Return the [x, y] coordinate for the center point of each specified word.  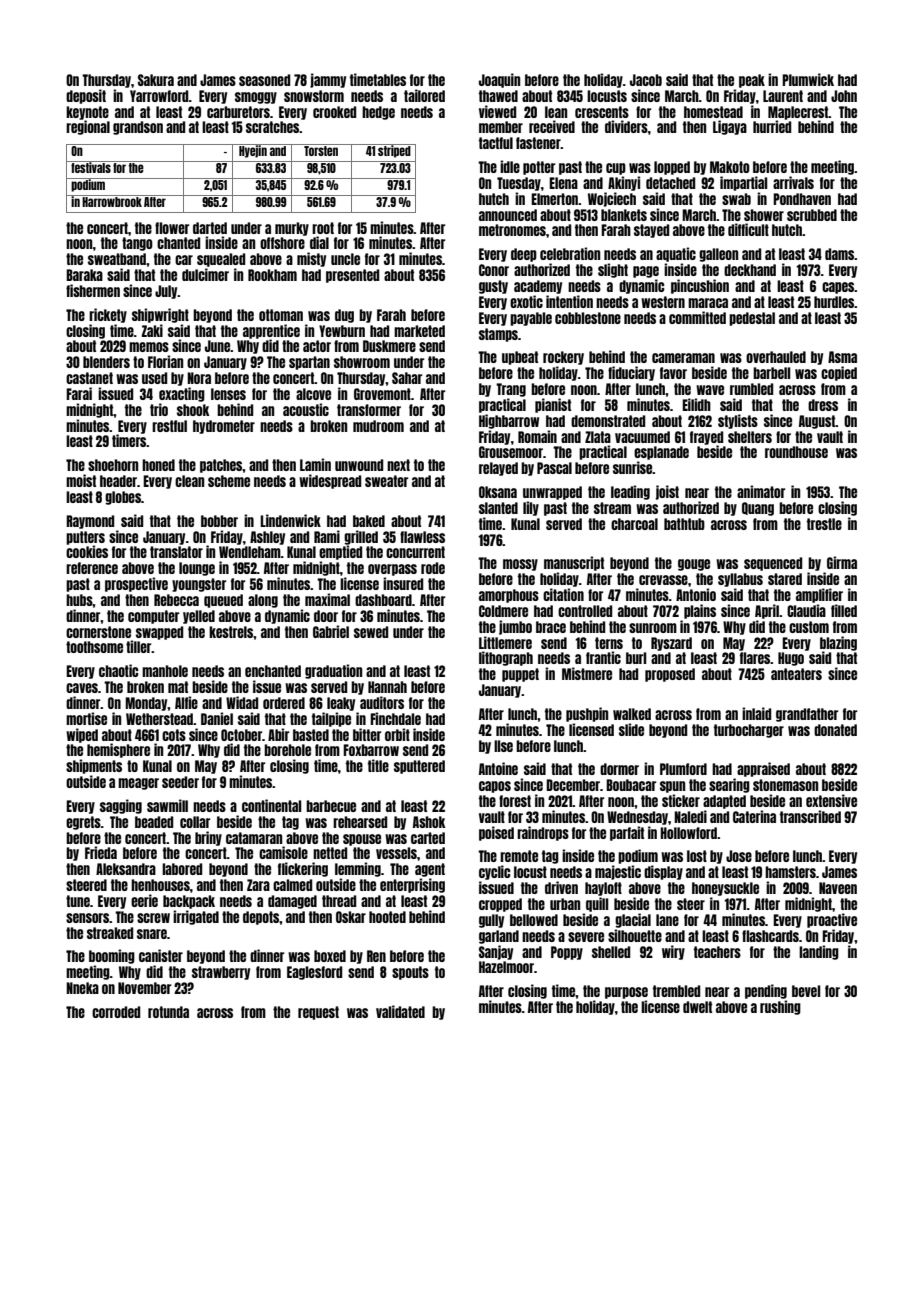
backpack [189, 902]
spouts [410, 973]
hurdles [834, 302]
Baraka [84, 275]
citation [563, 594]
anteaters [796, 674]
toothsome [94, 647]
